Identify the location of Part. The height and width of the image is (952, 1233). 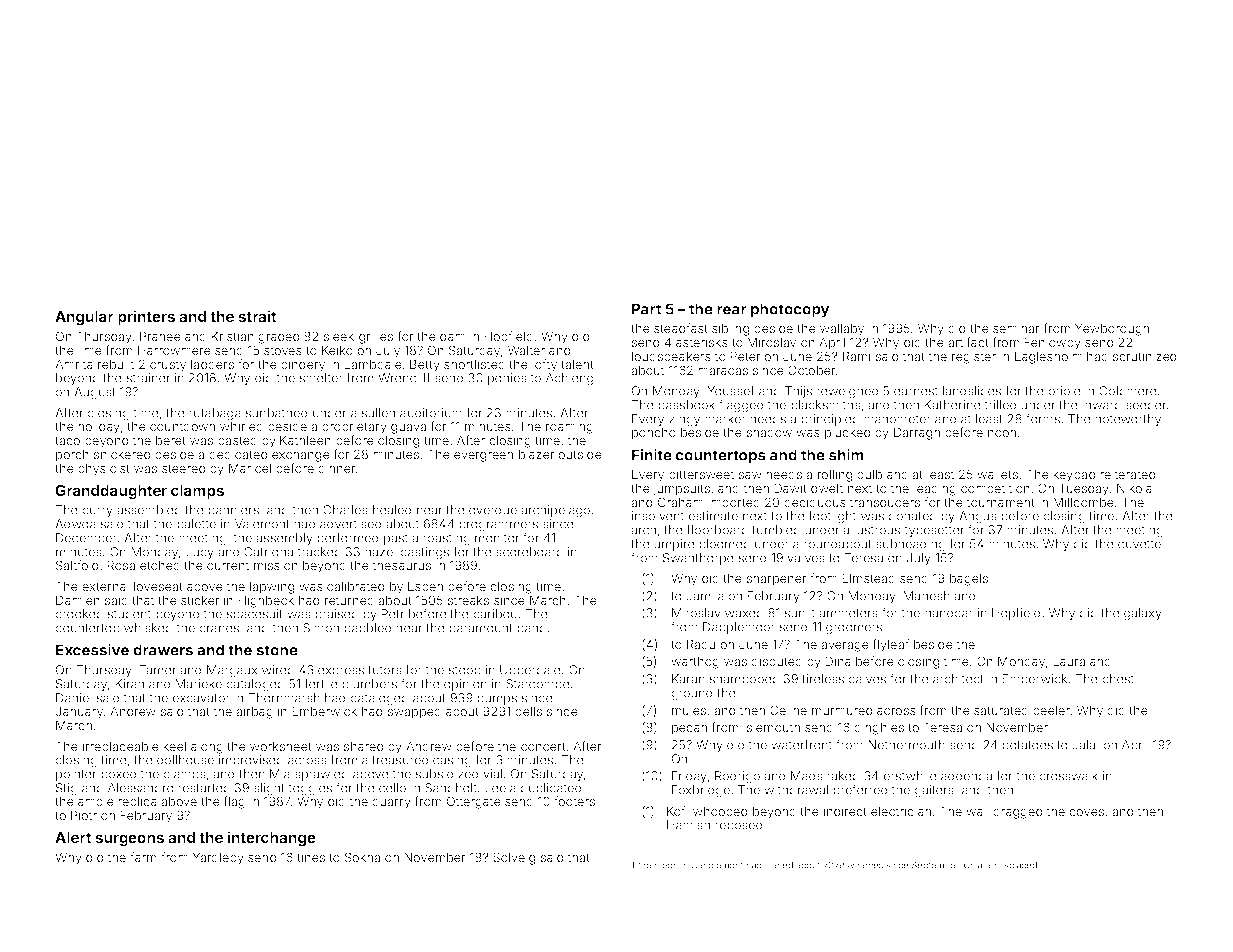
(647, 309).
